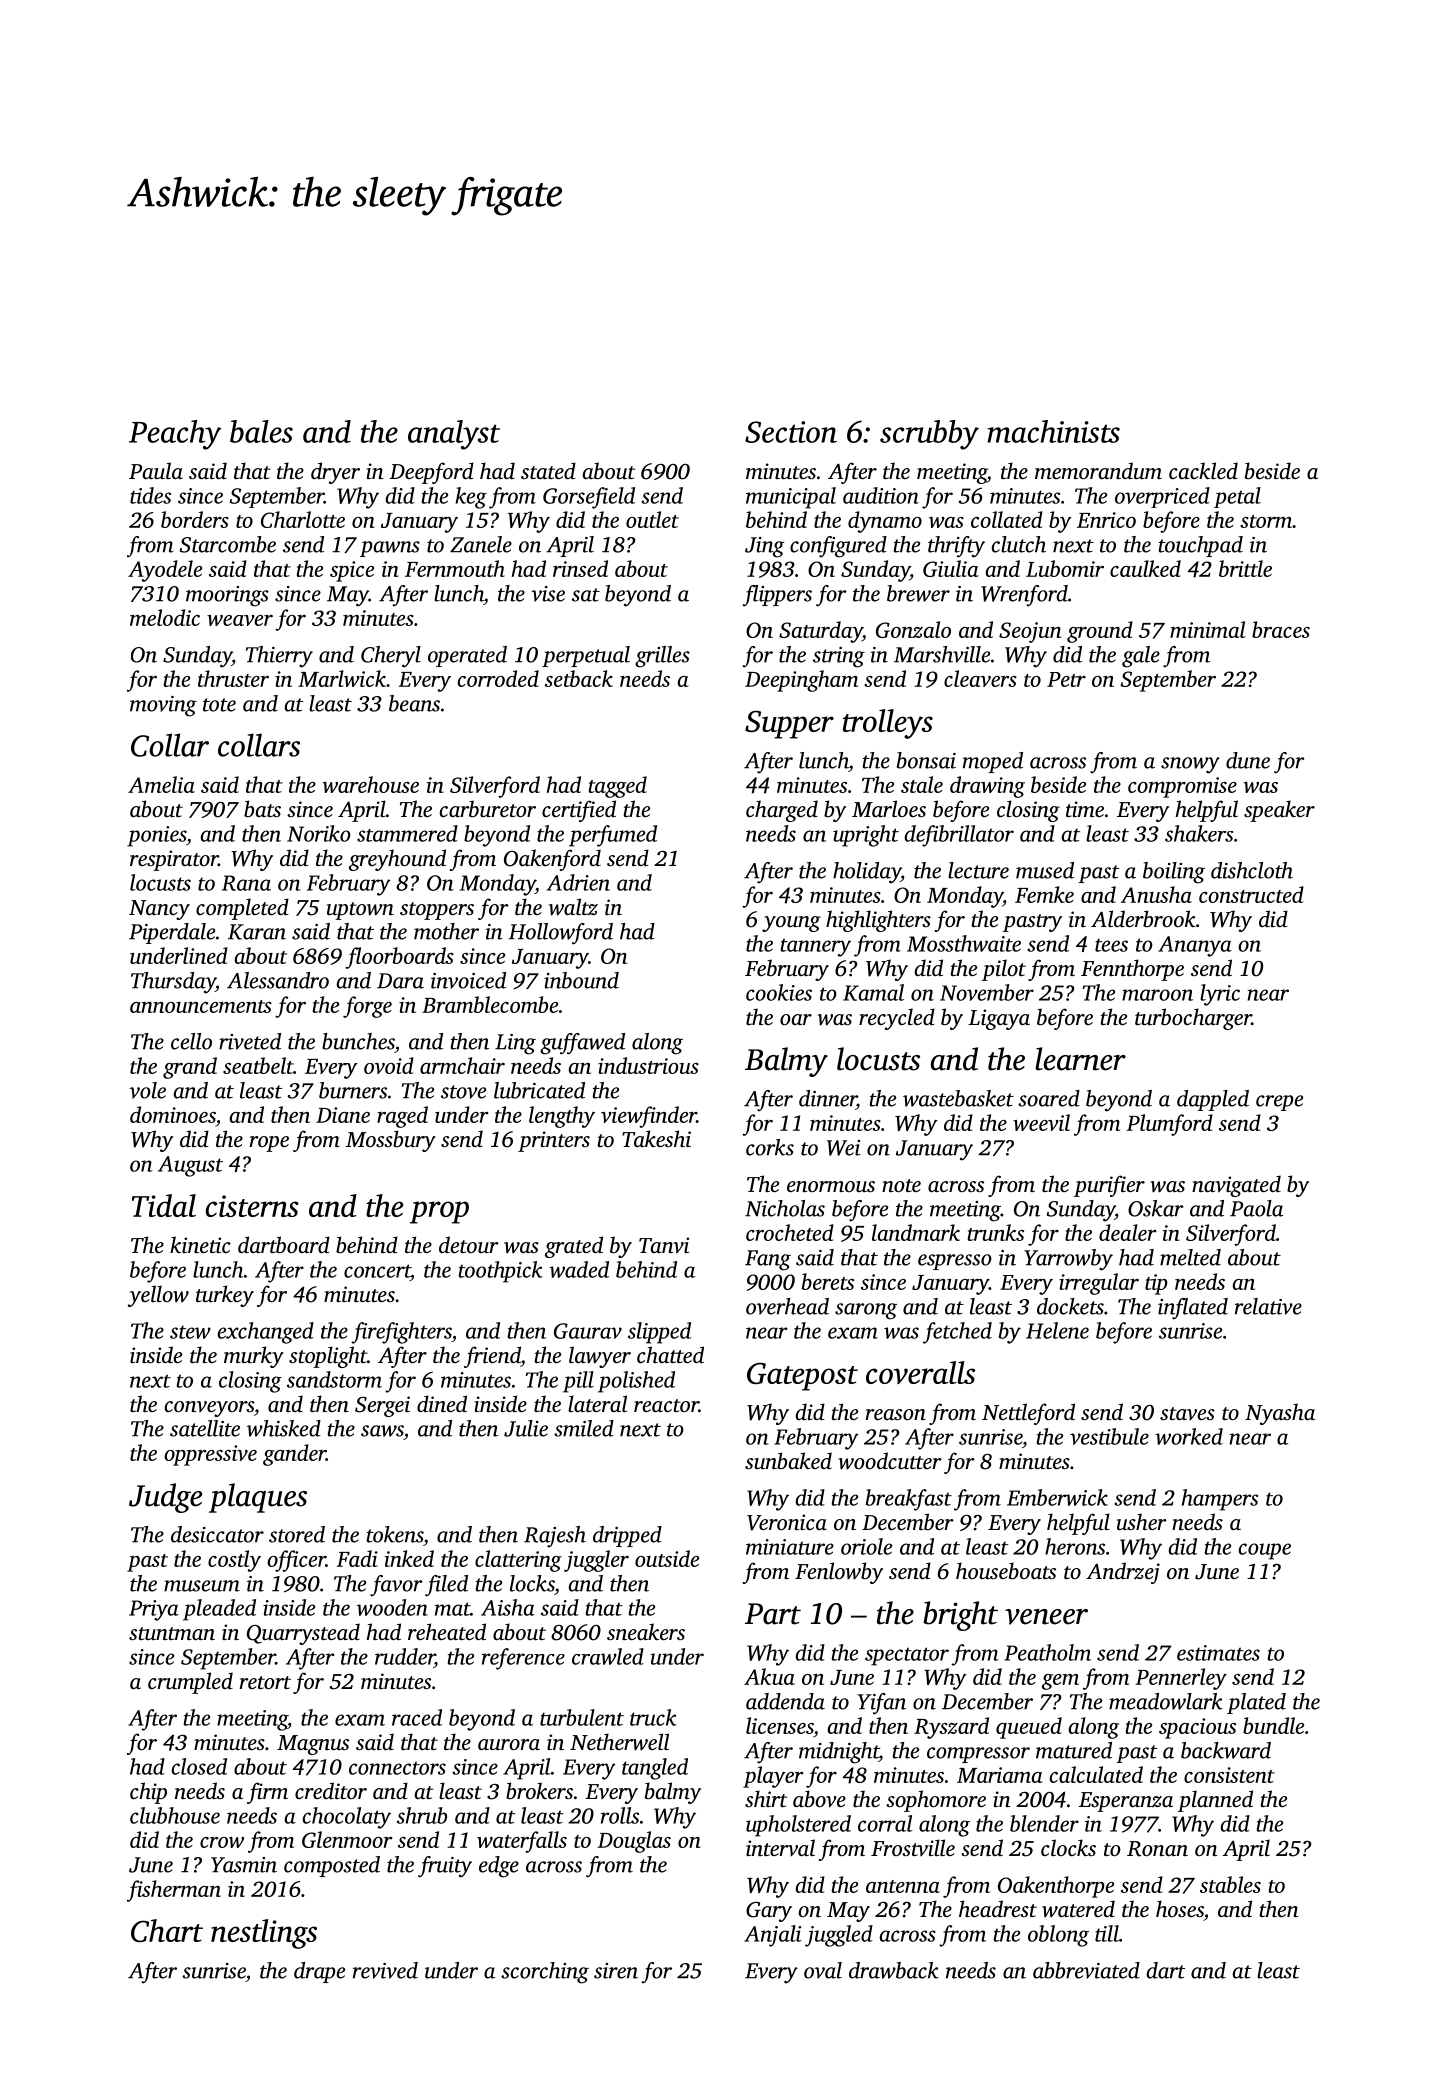 This document has height=2100, width=1450. What do you see at coordinates (382, 1431) in the document?
I see `saws` at bounding box center [382, 1431].
